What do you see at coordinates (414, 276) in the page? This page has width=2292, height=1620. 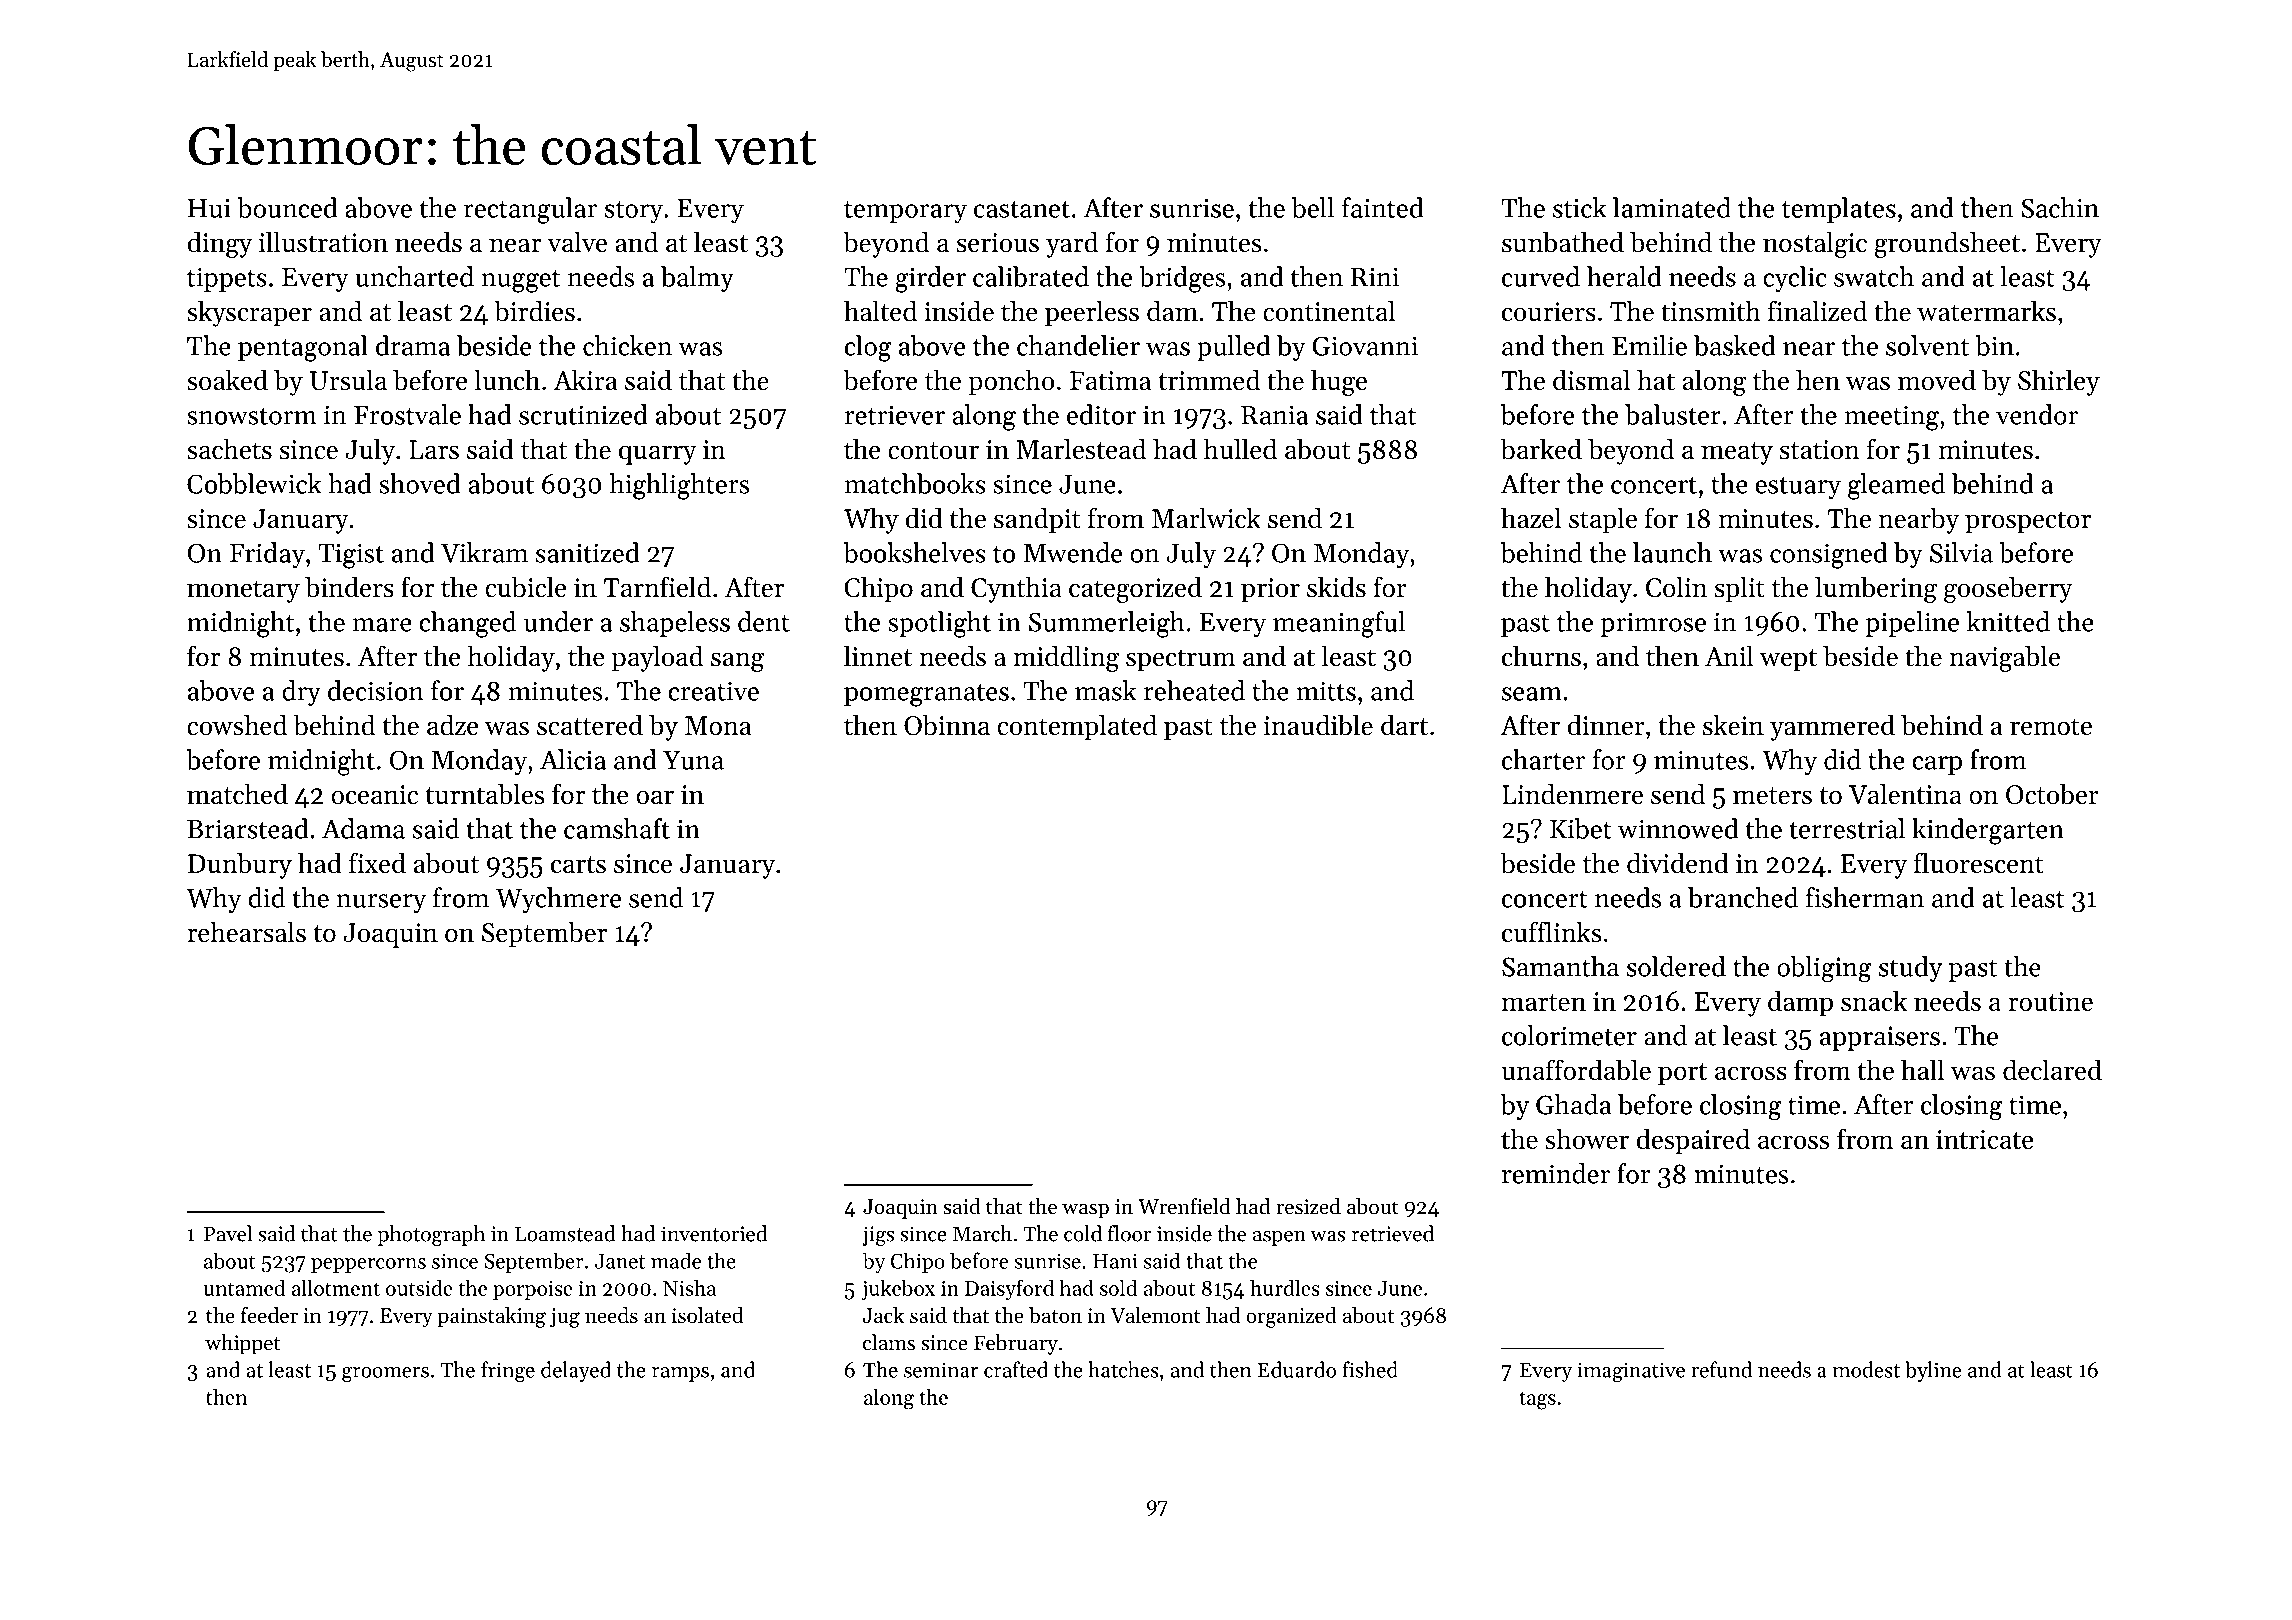 I see `uncharted` at bounding box center [414, 276].
